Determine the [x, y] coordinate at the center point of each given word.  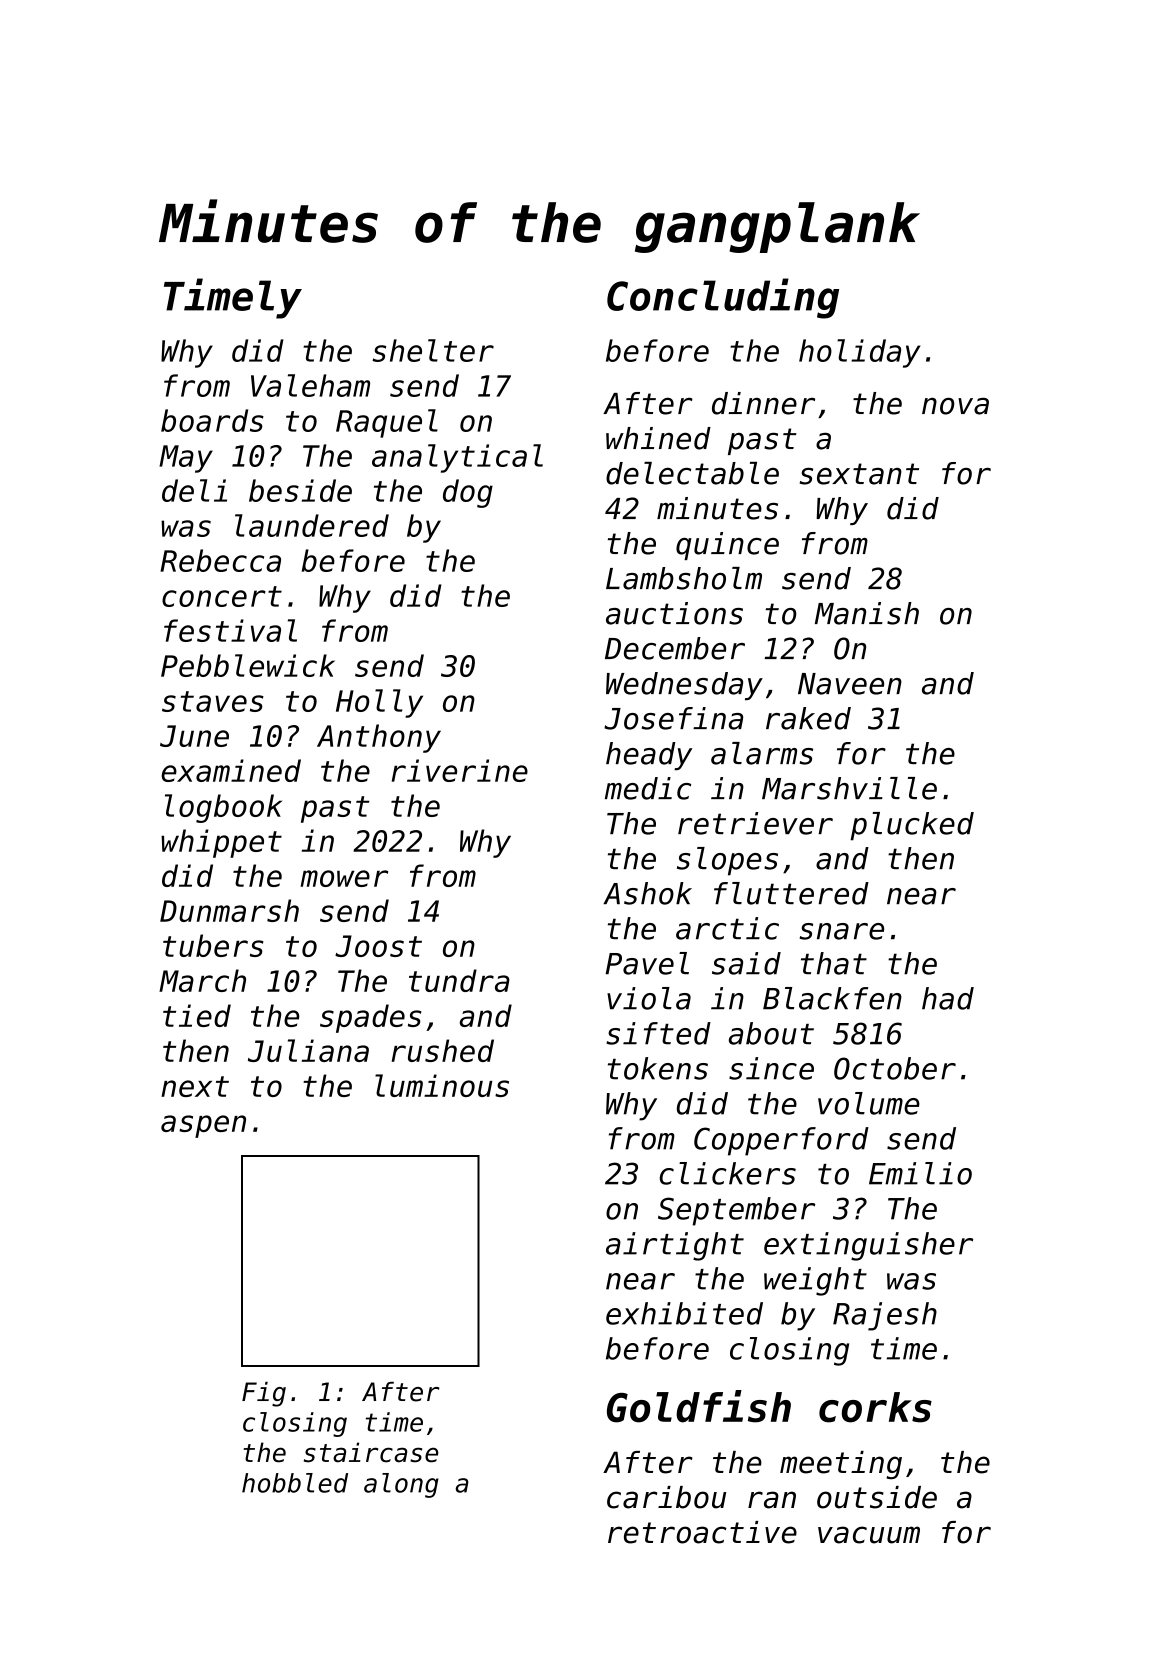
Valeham [310, 385]
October [895, 1068]
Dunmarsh [229, 910]
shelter [433, 350]
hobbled [295, 1483]
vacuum [869, 1535]
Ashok [647, 893]
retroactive [702, 1532]
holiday [859, 353]
